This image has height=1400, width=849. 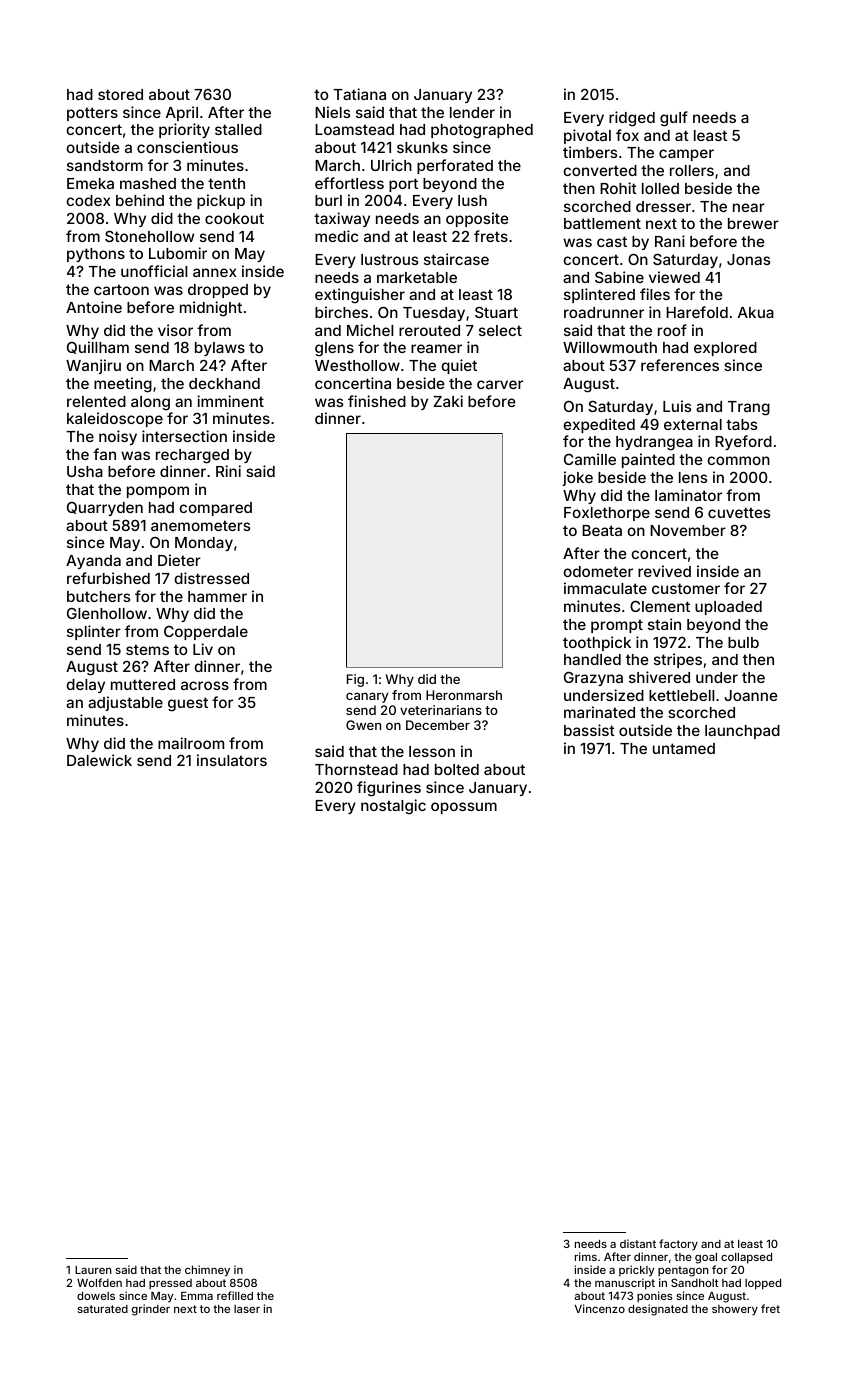 What do you see at coordinates (496, 312) in the image?
I see `Stuart` at bounding box center [496, 312].
